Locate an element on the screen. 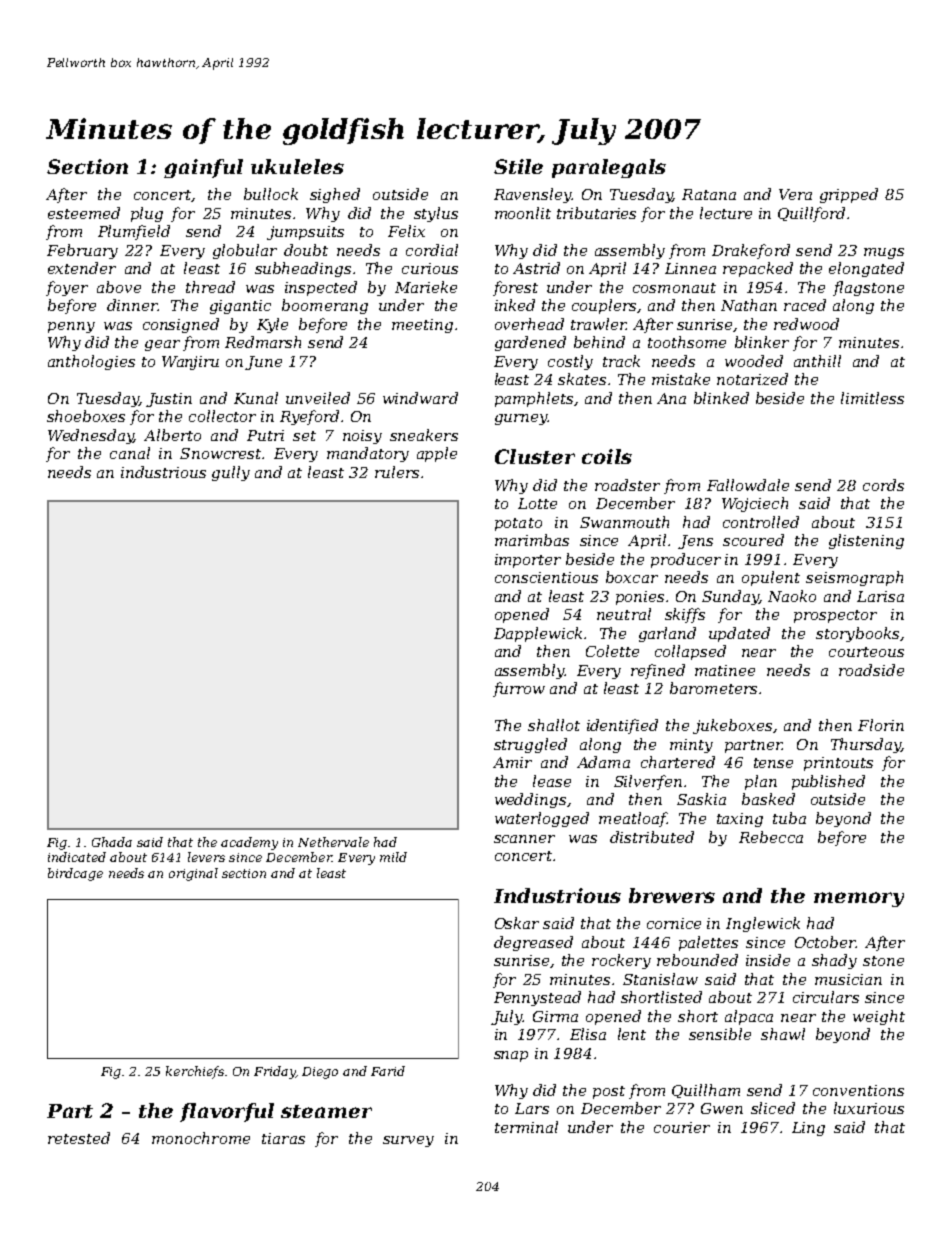 The width and height of the screenshot is (952, 1233). Vera is located at coordinates (795, 194).
